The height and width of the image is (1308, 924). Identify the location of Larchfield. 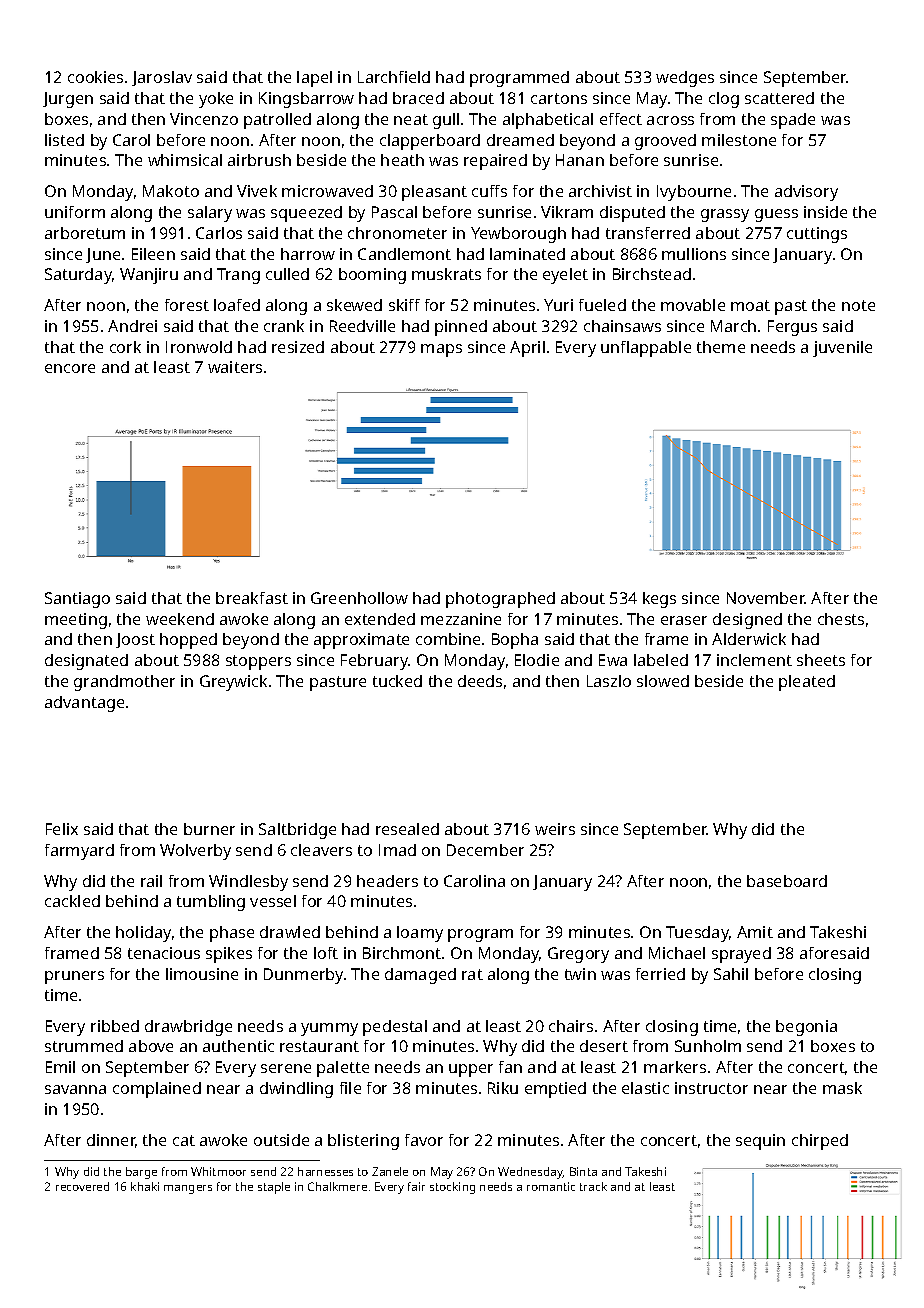
(394, 77).
